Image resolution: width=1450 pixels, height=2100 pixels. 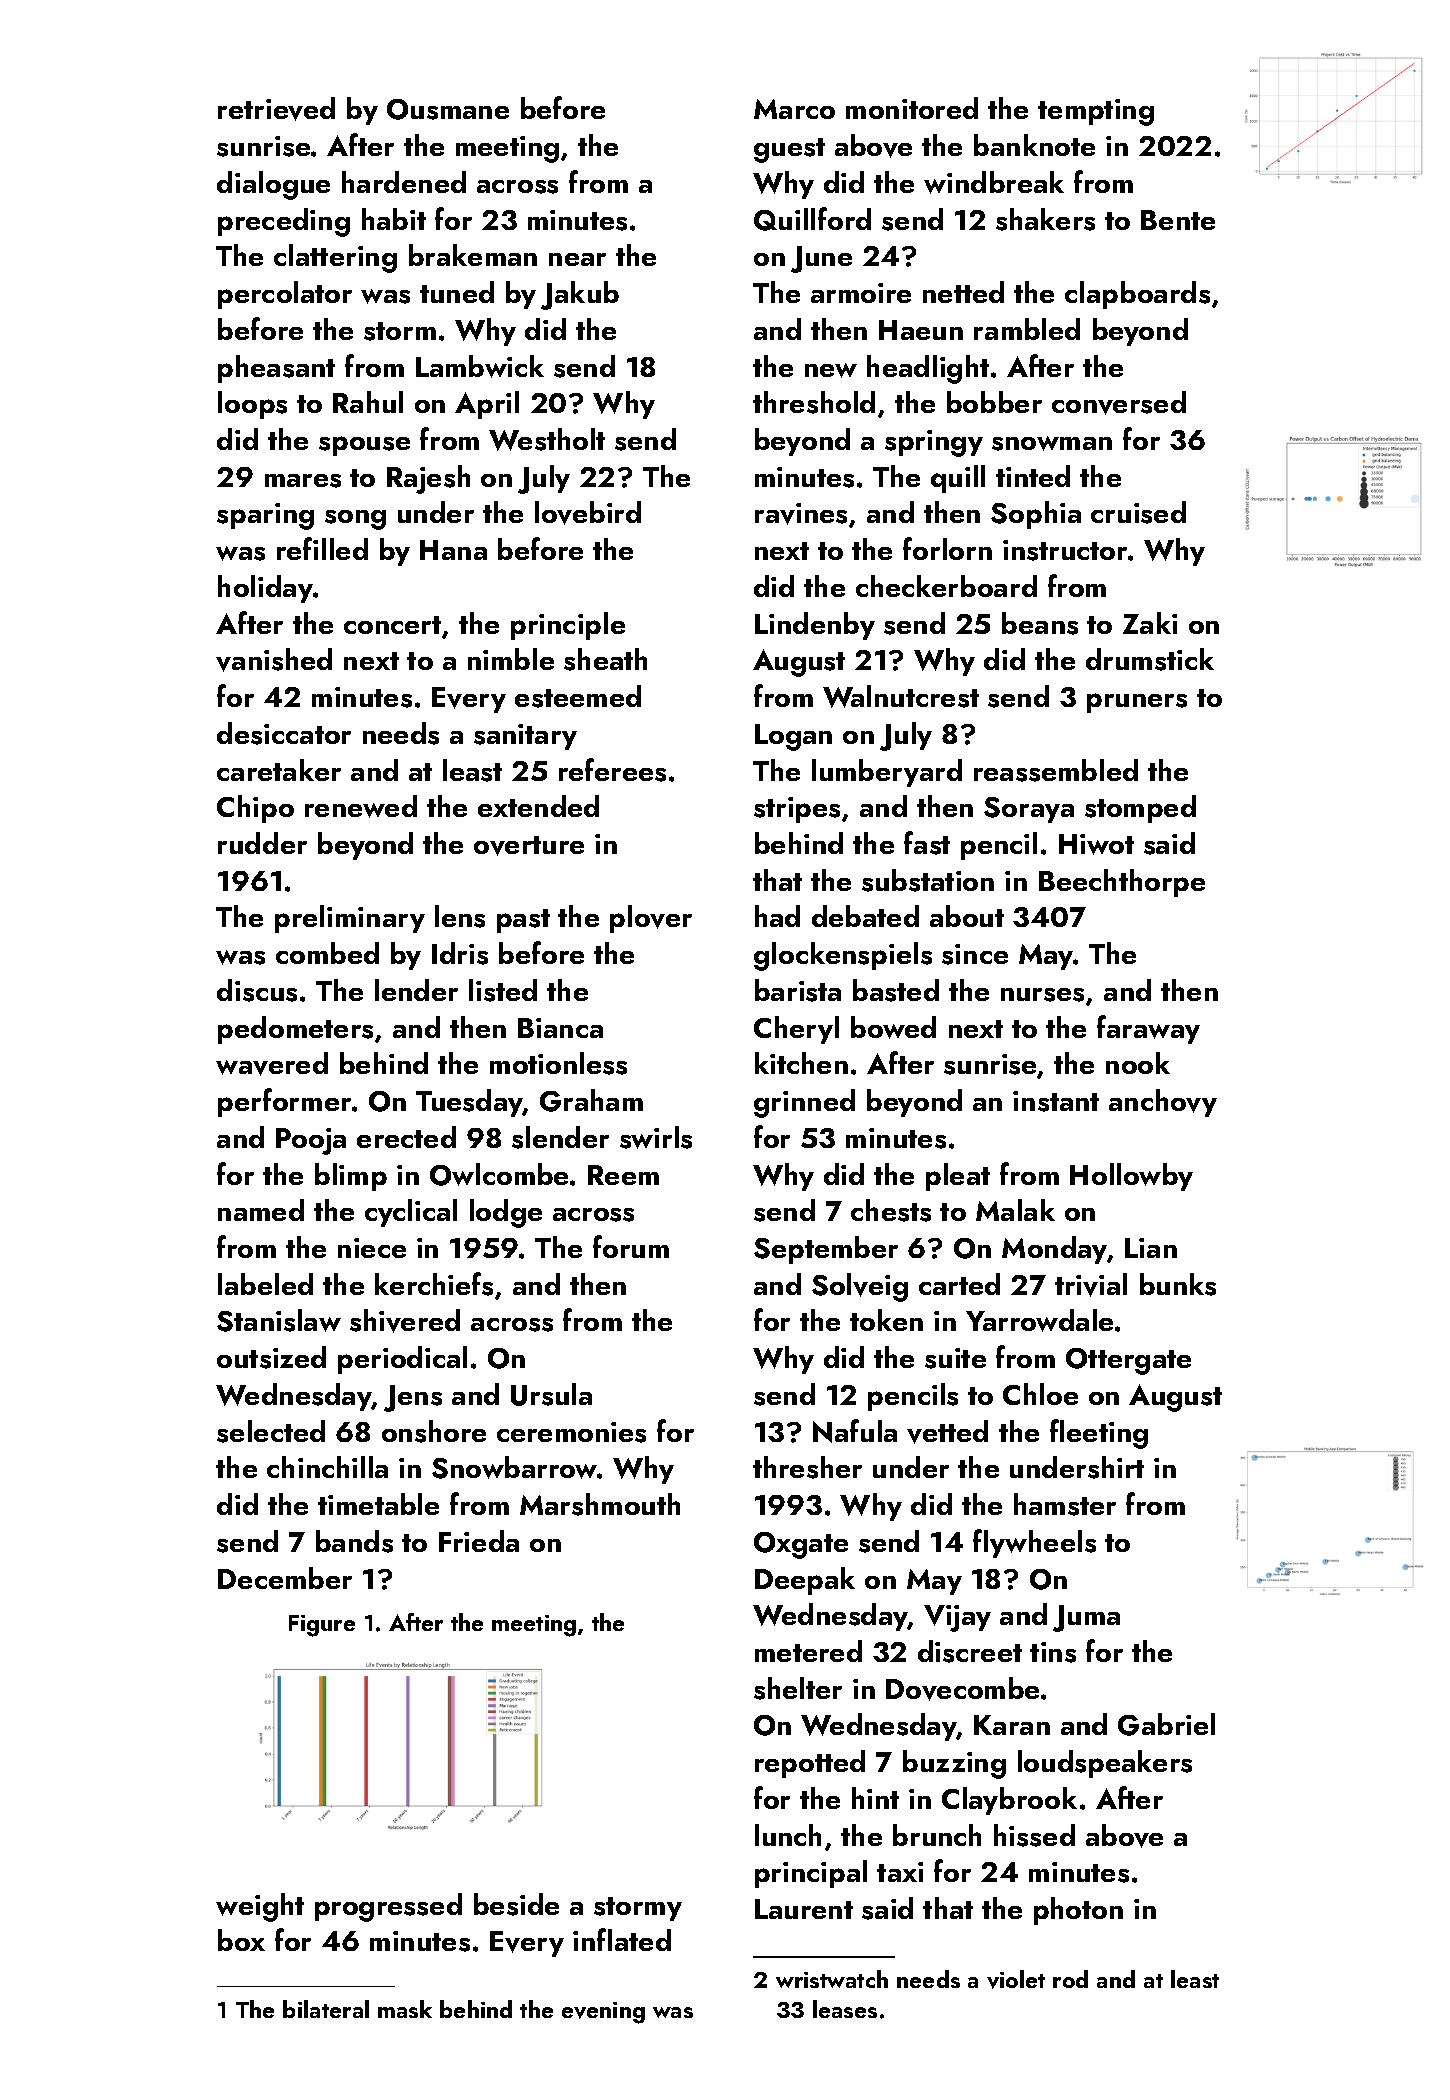 I want to click on shelter, so click(x=798, y=1688).
